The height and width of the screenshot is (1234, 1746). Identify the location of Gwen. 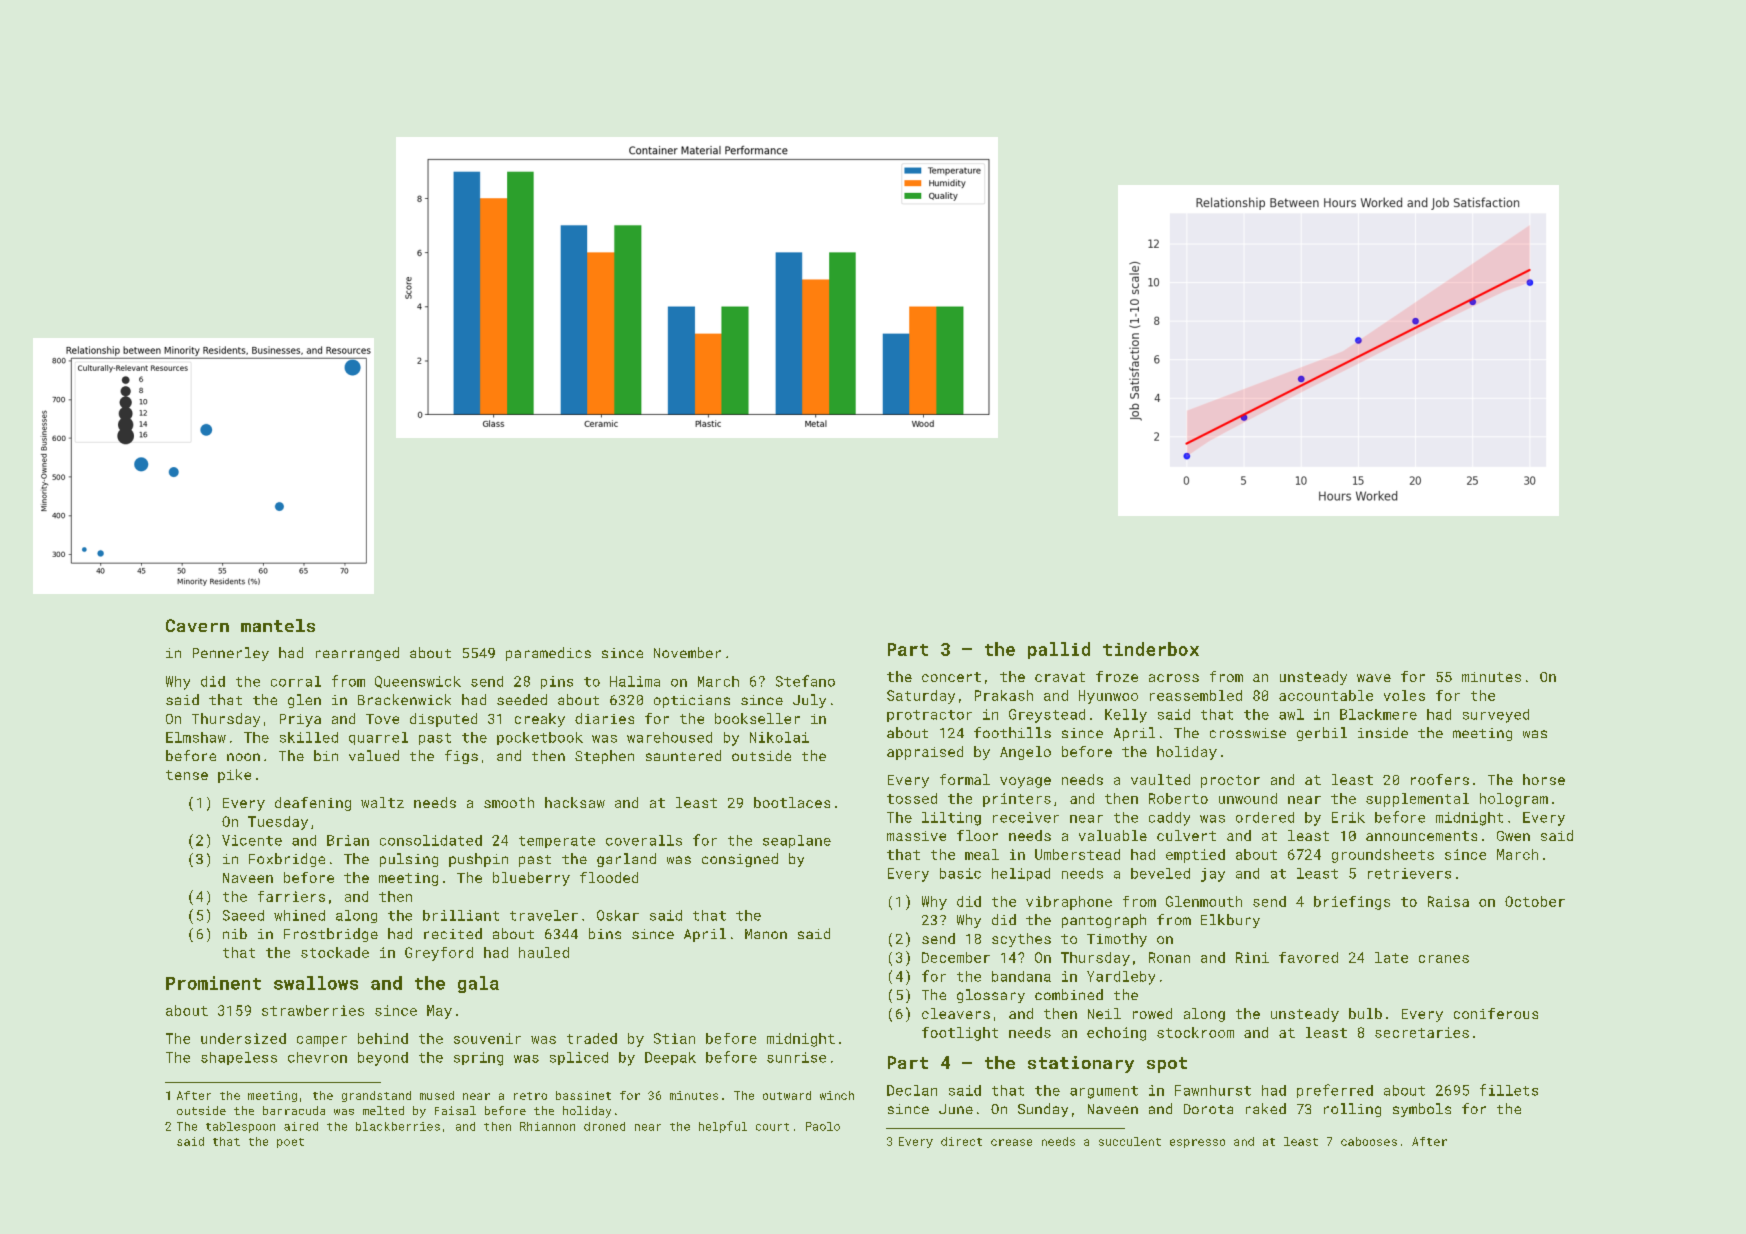
(1513, 836).
